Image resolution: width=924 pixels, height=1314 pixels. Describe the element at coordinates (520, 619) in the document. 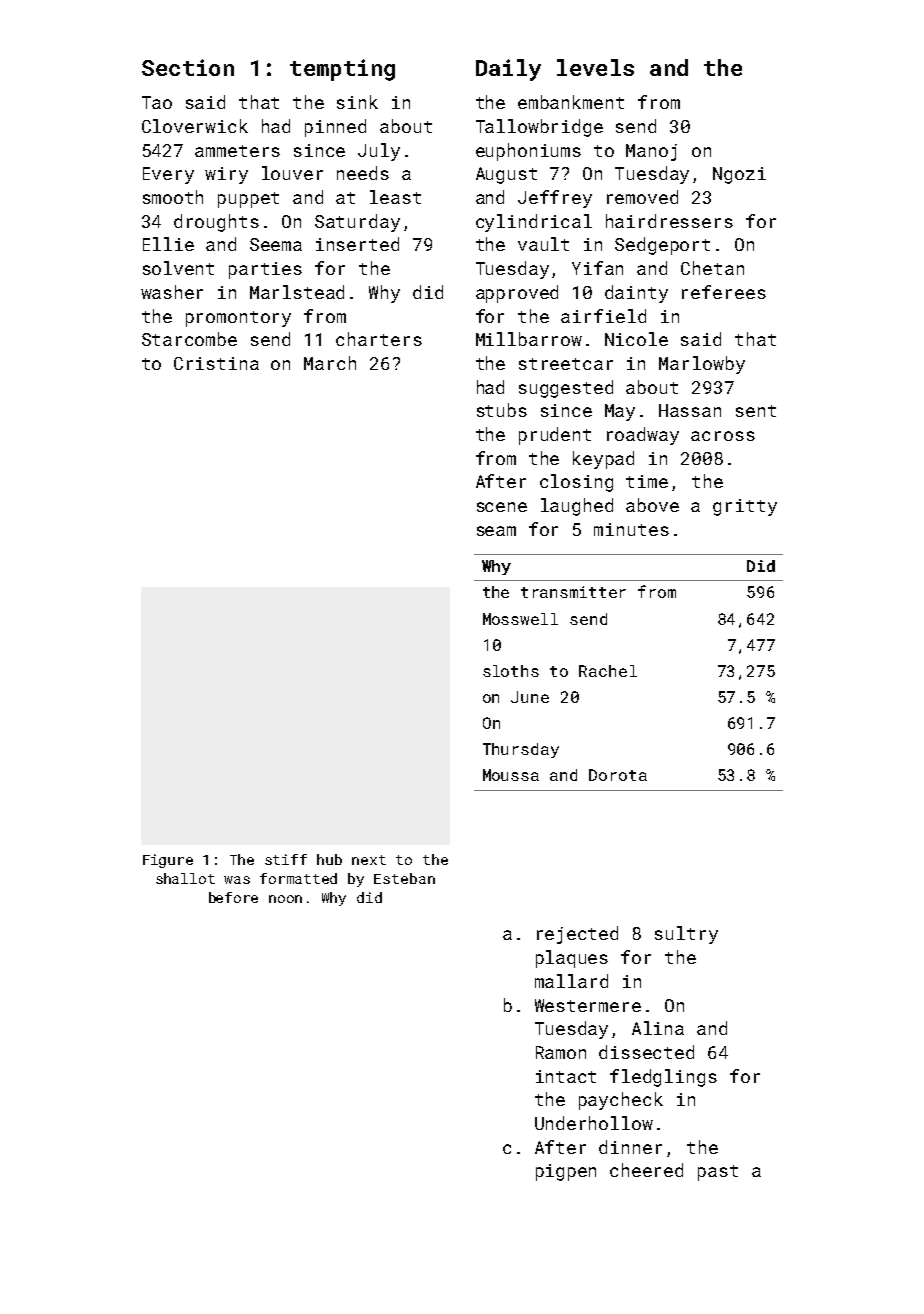

I see `Mosswell` at that location.
